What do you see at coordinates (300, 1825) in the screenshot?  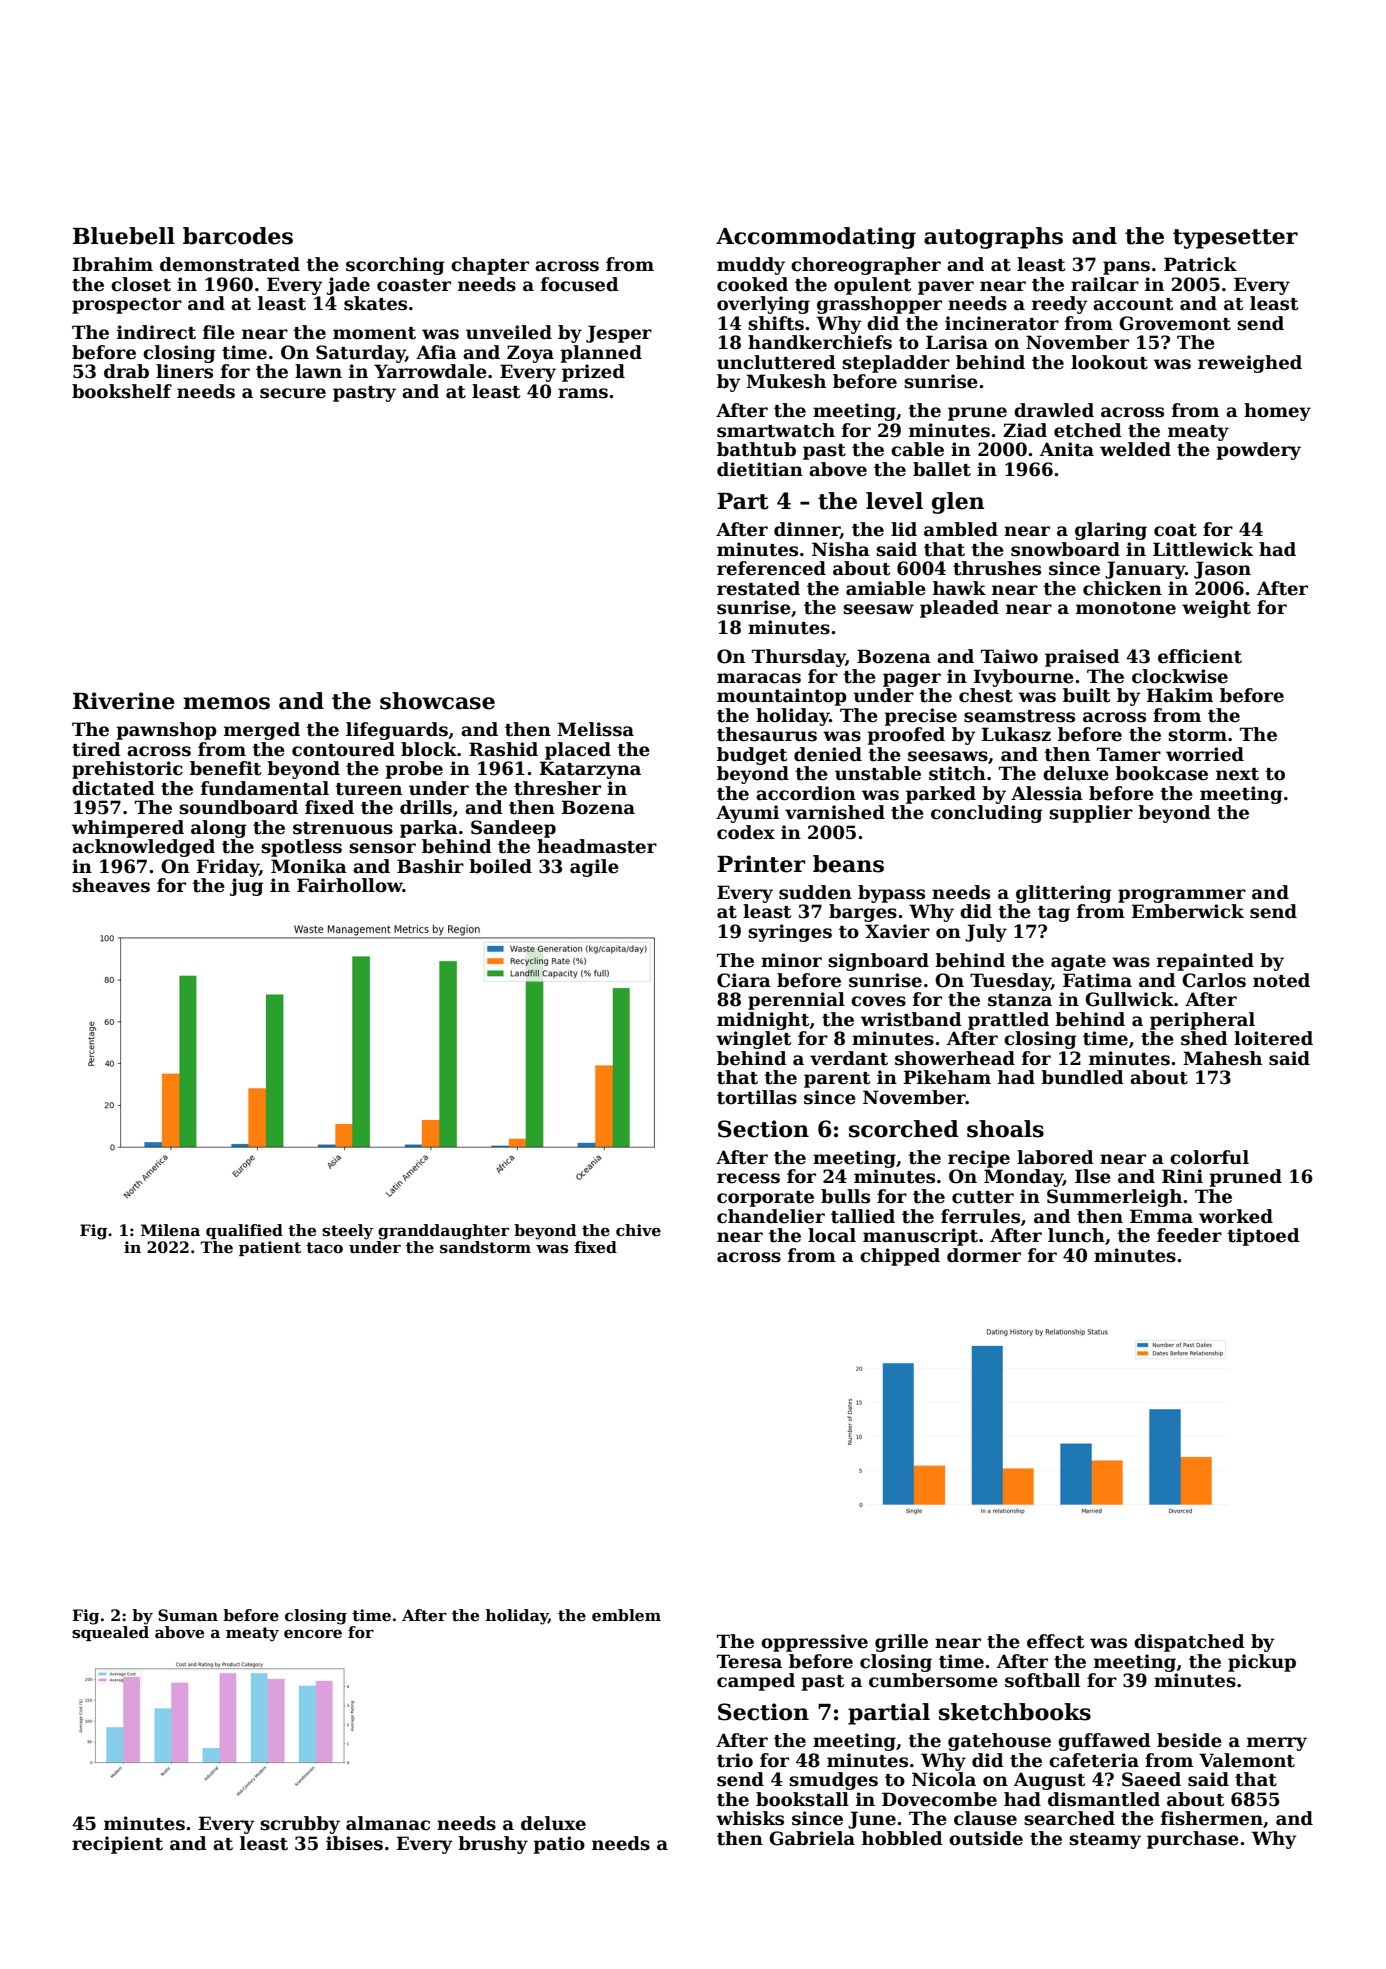 I see `scrubby` at bounding box center [300, 1825].
